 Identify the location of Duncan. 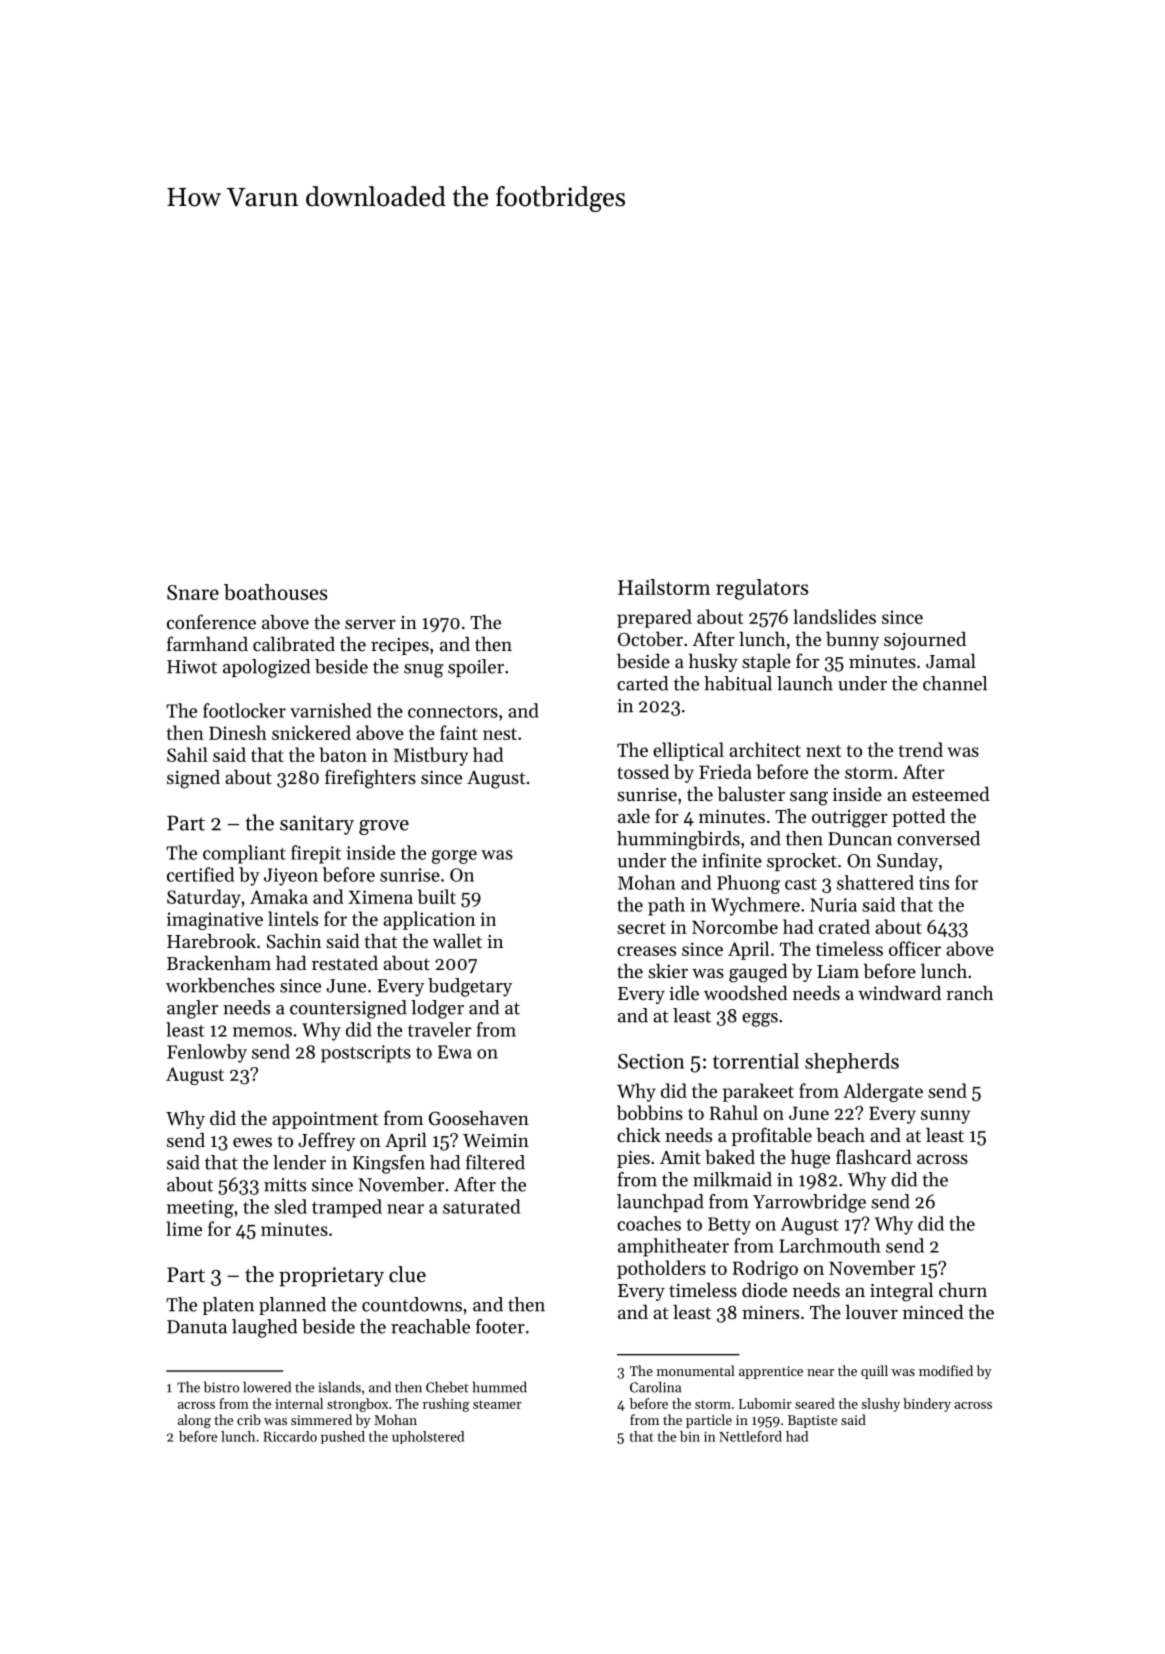
(860, 839).
